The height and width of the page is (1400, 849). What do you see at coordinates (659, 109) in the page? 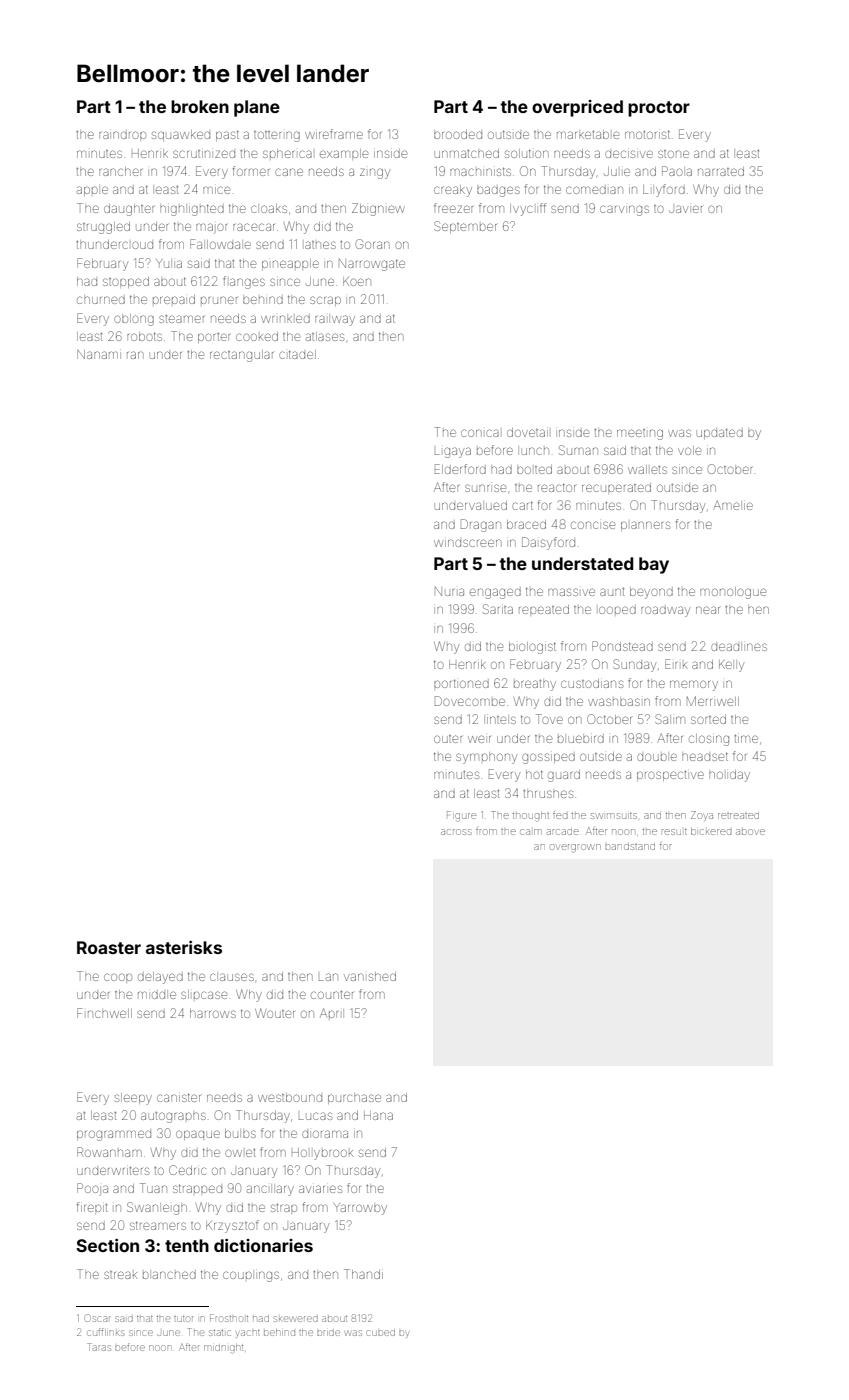
I see `proctor` at bounding box center [659, 109].
